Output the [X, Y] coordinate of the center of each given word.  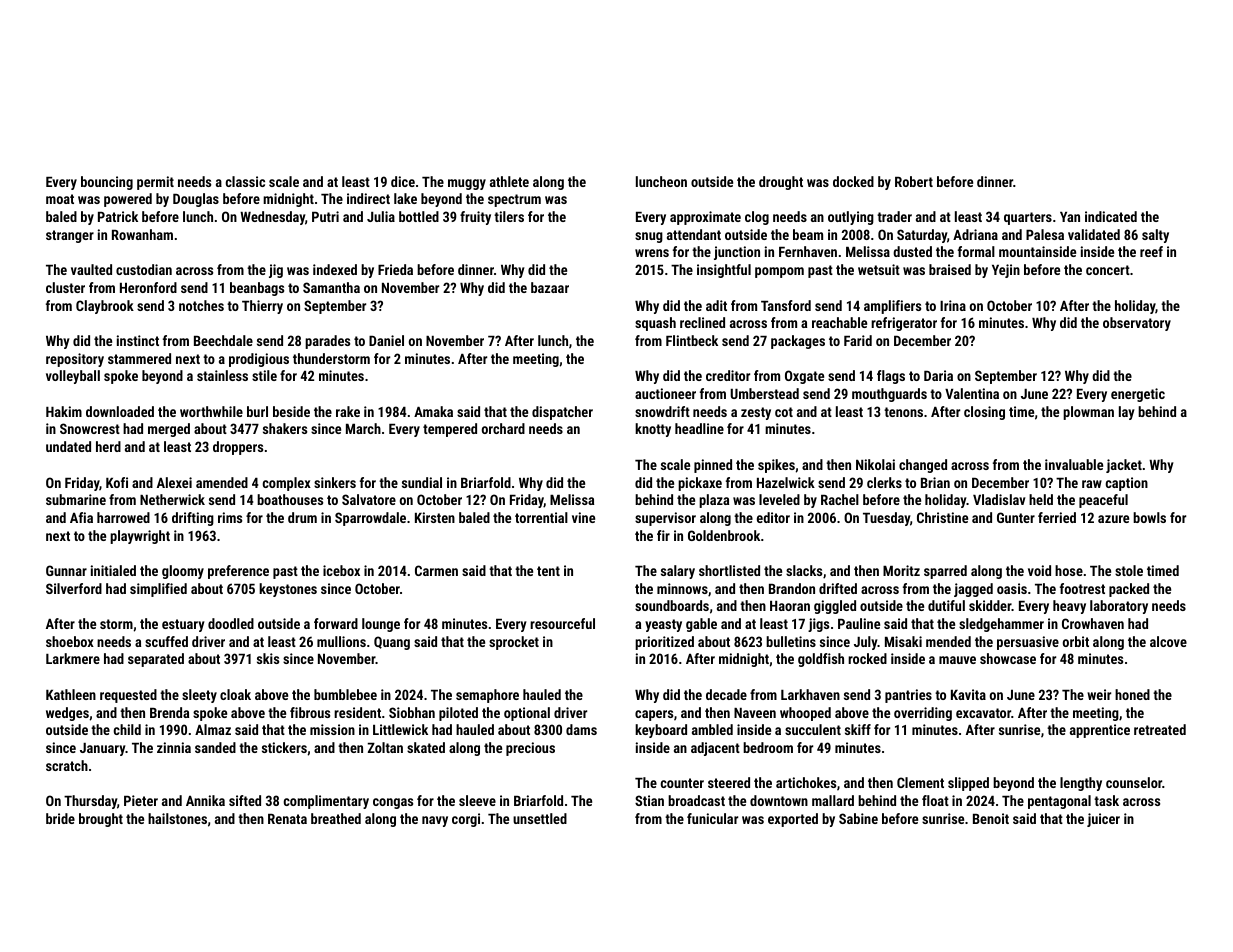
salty [1155, 236]
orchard [503, 428]
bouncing [107, 183]
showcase [1008, 658]
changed [923, 466]
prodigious [259, 360]
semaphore [487, 696]
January [103, 749]
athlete [509, 181]
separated [156, 660]
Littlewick [400, 729]
